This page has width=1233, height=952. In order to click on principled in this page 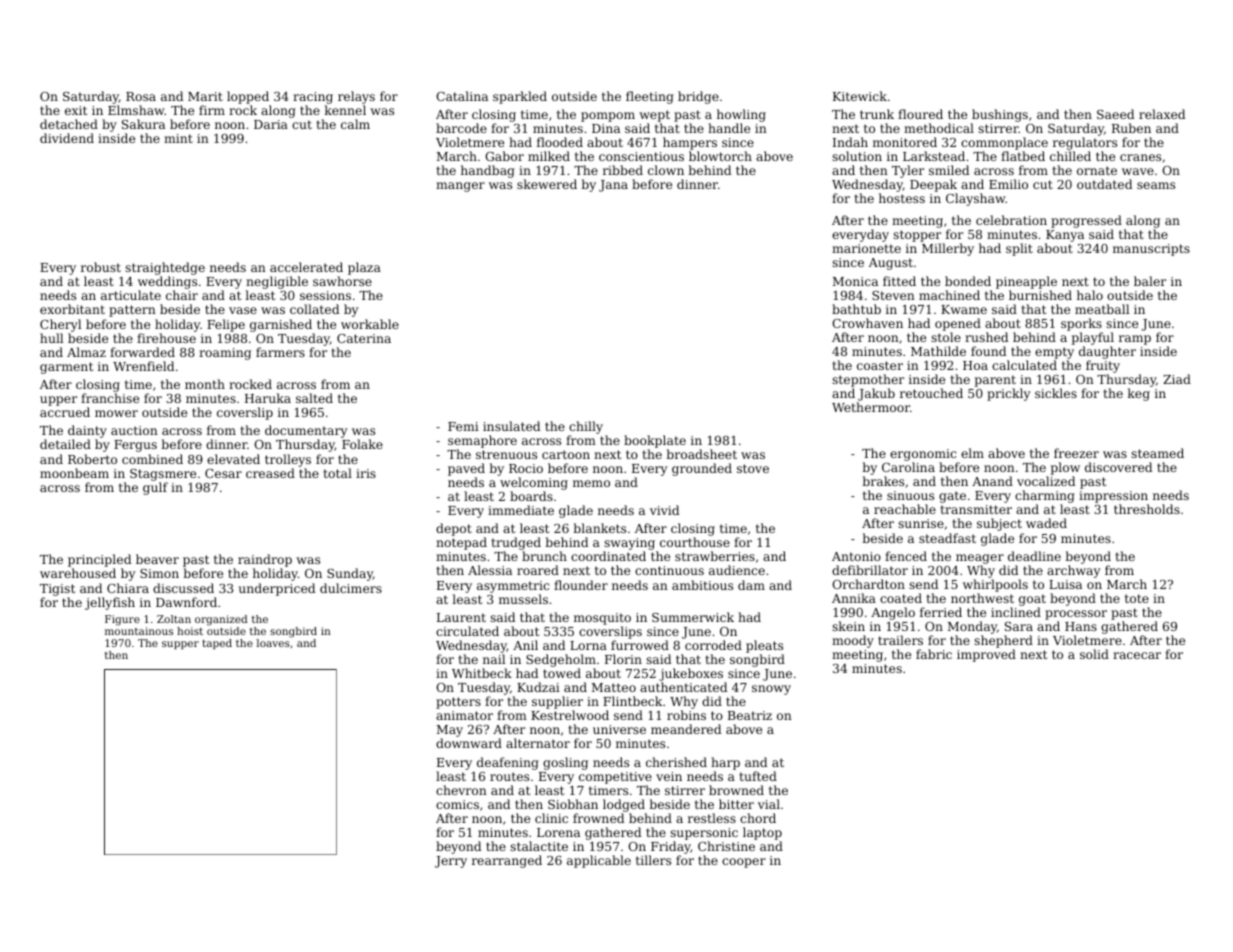, I will do `click(99, 560)`.
